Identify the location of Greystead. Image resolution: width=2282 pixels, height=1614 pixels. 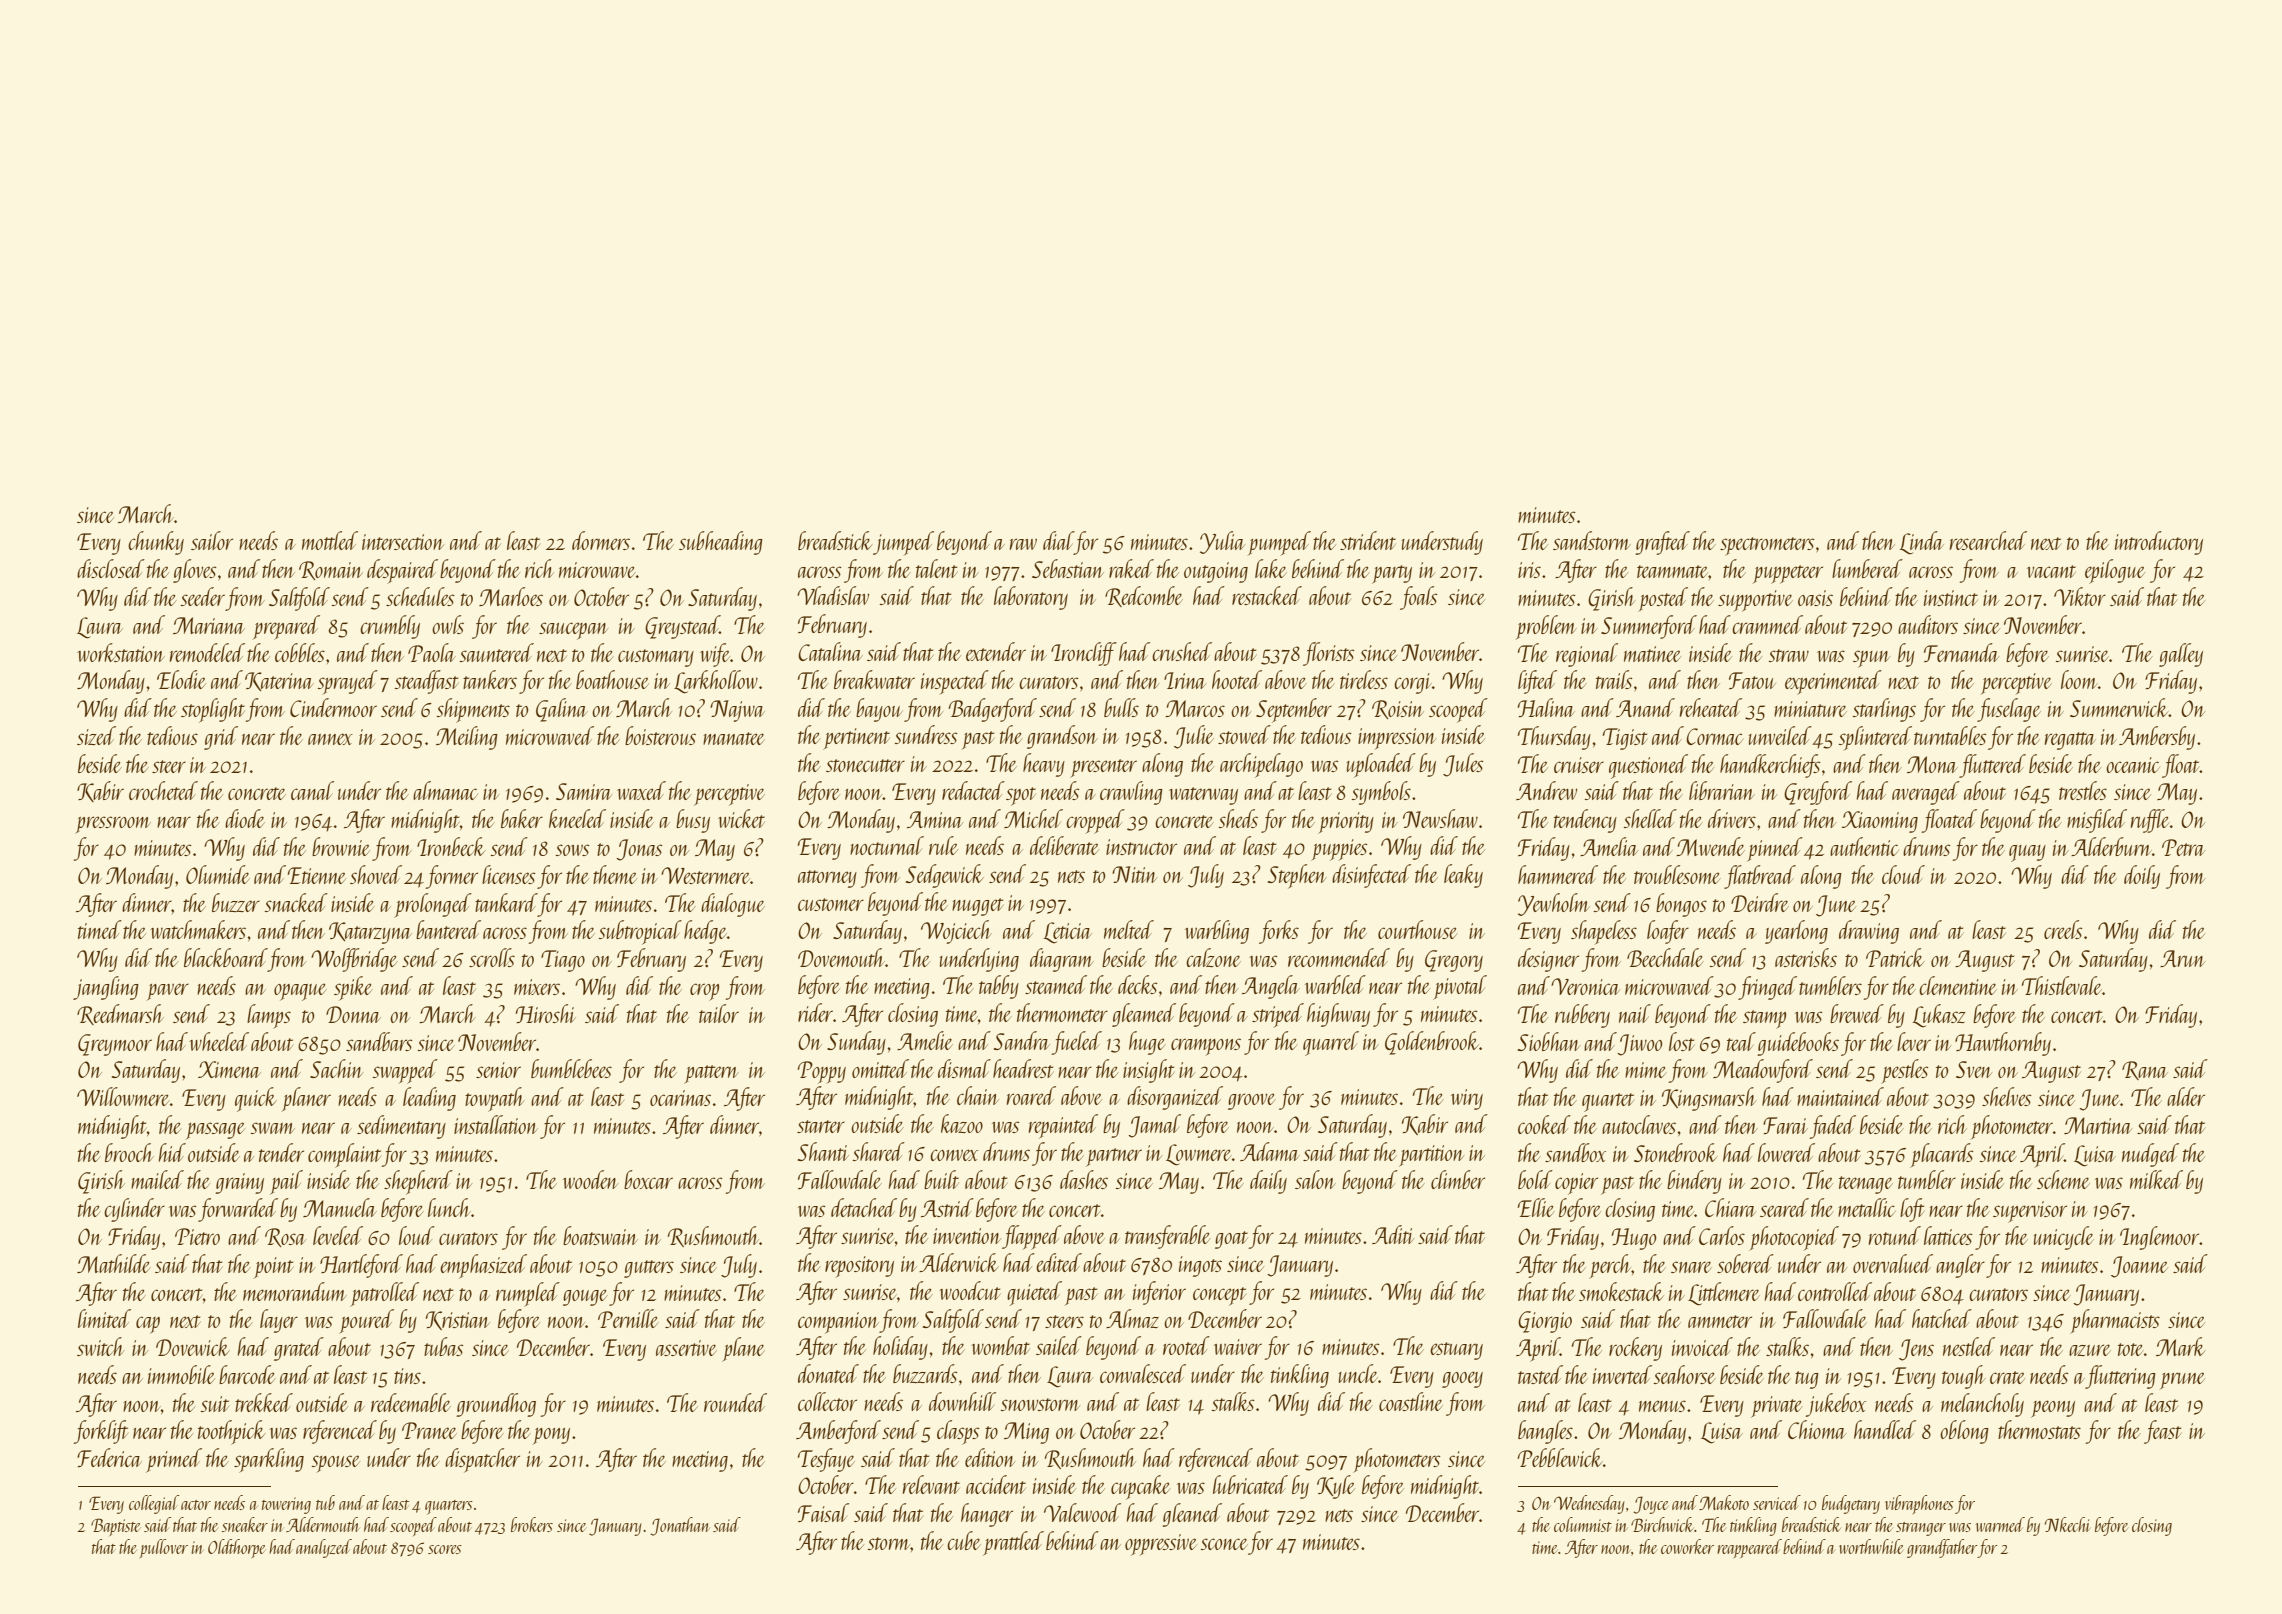
(682, 627).
